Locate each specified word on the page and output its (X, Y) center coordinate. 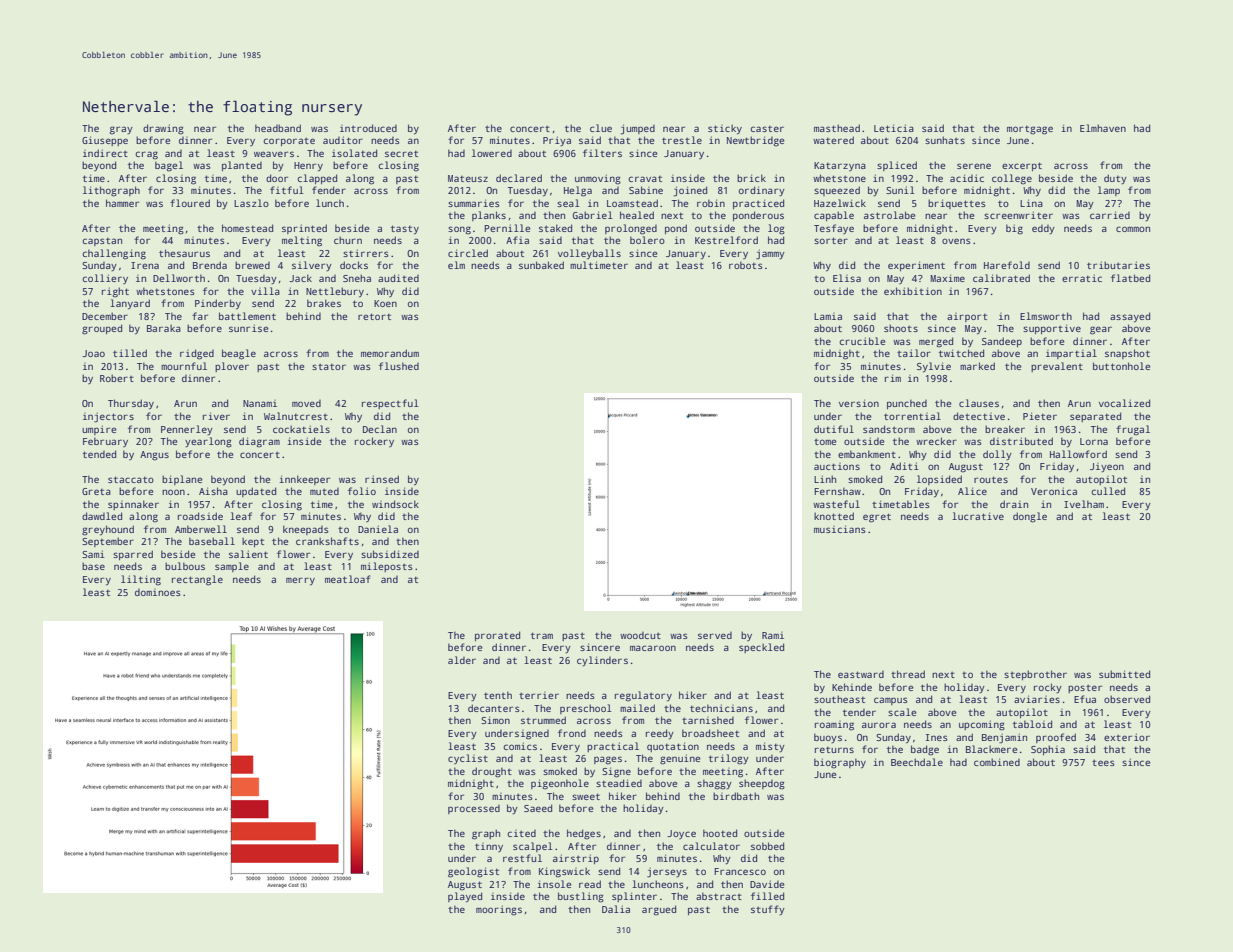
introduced (368, 128)
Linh (825, 479)
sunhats (945, 140)
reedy (660, 734)
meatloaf (347, 579)
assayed (1130, 317)
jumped (638, 129)
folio (362, 491)
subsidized (390, 554)
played (465, 897)
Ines (937, 737)
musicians (840, 529)
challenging (114, 254)
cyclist (468, 759)
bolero (647, 240)
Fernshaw (837, 491)
